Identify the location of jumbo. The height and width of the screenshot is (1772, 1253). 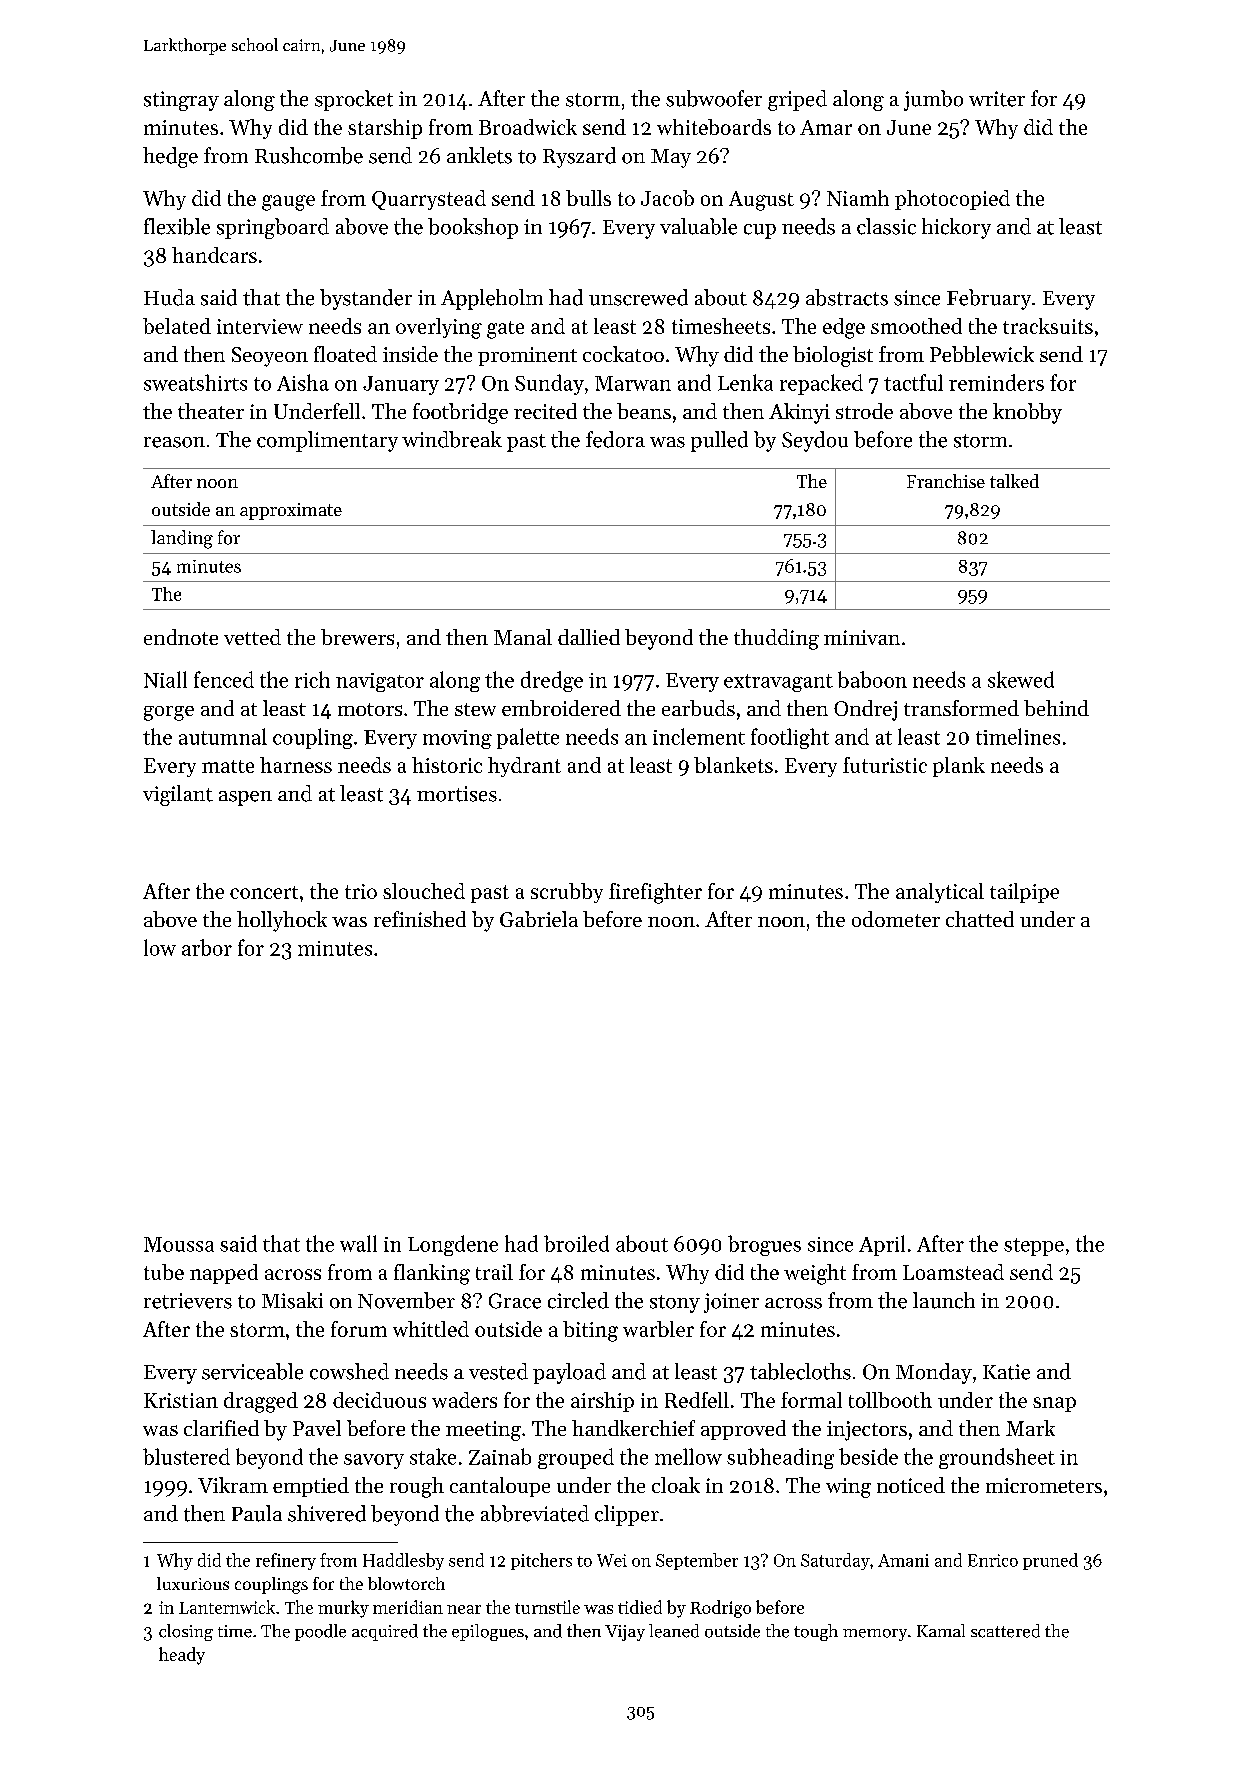
(933, 100).
